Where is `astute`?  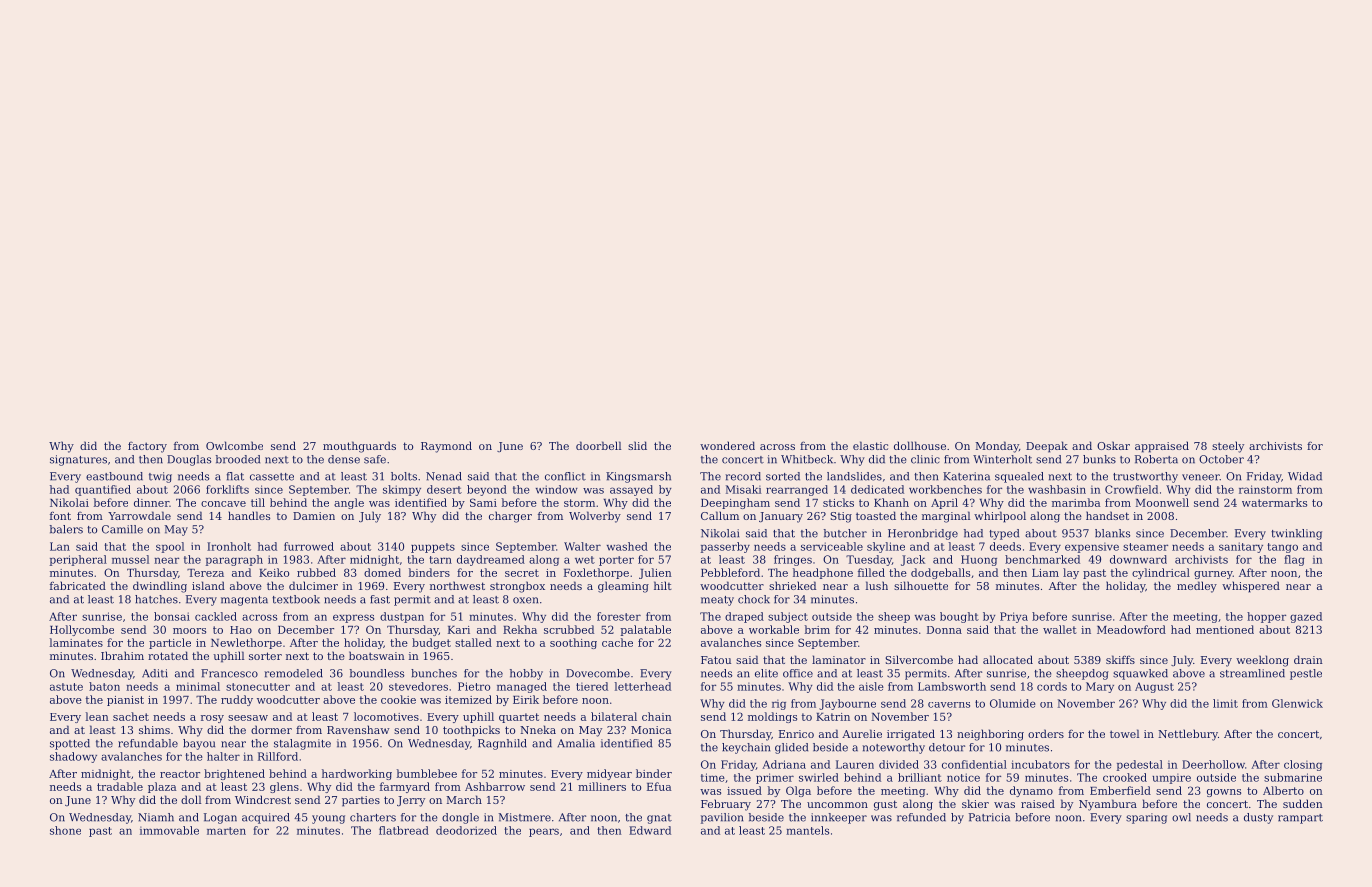 astute is located at coordinates (66, 687).
